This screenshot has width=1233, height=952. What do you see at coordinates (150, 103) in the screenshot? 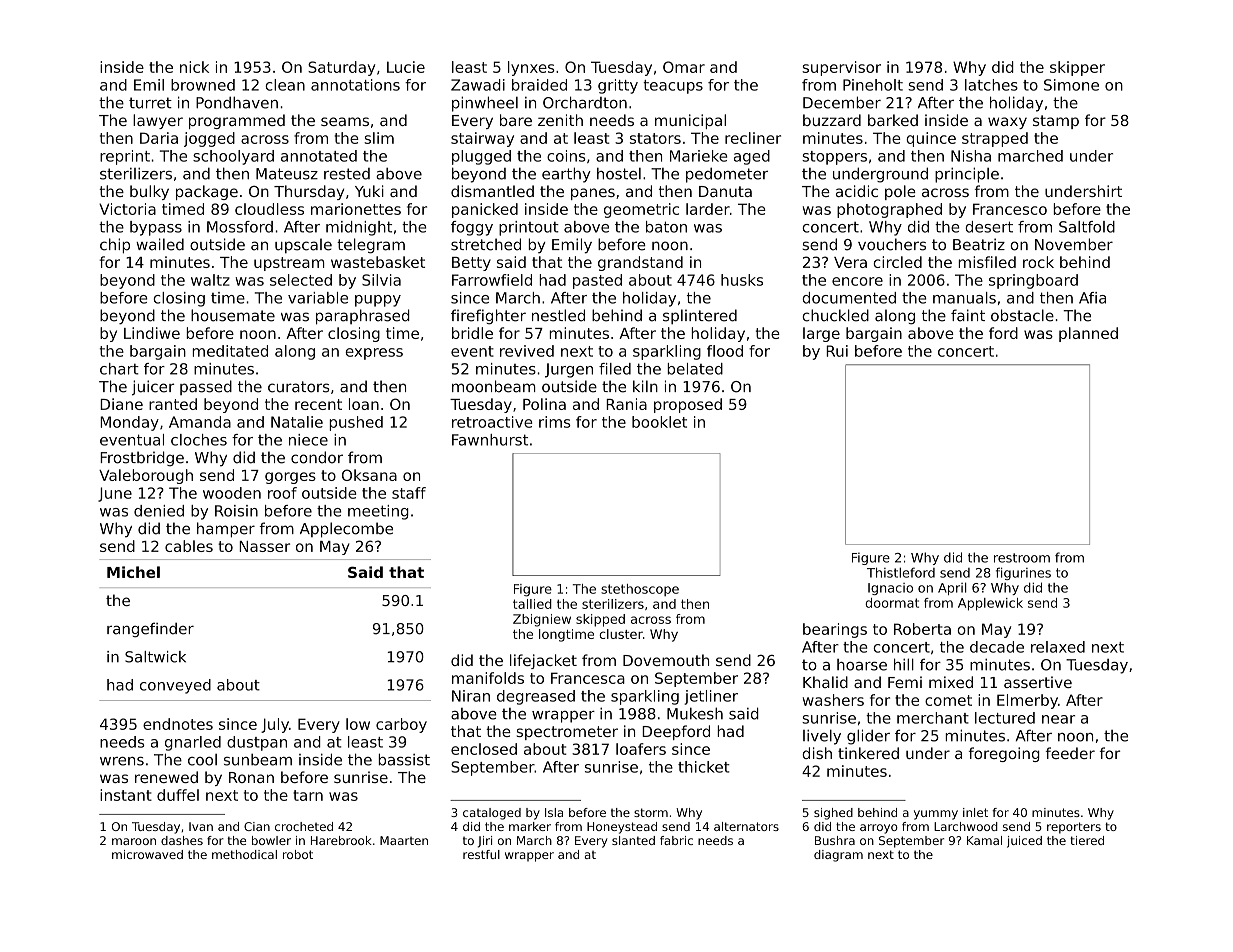
I see `turret` at bounding box center [150, 103].
